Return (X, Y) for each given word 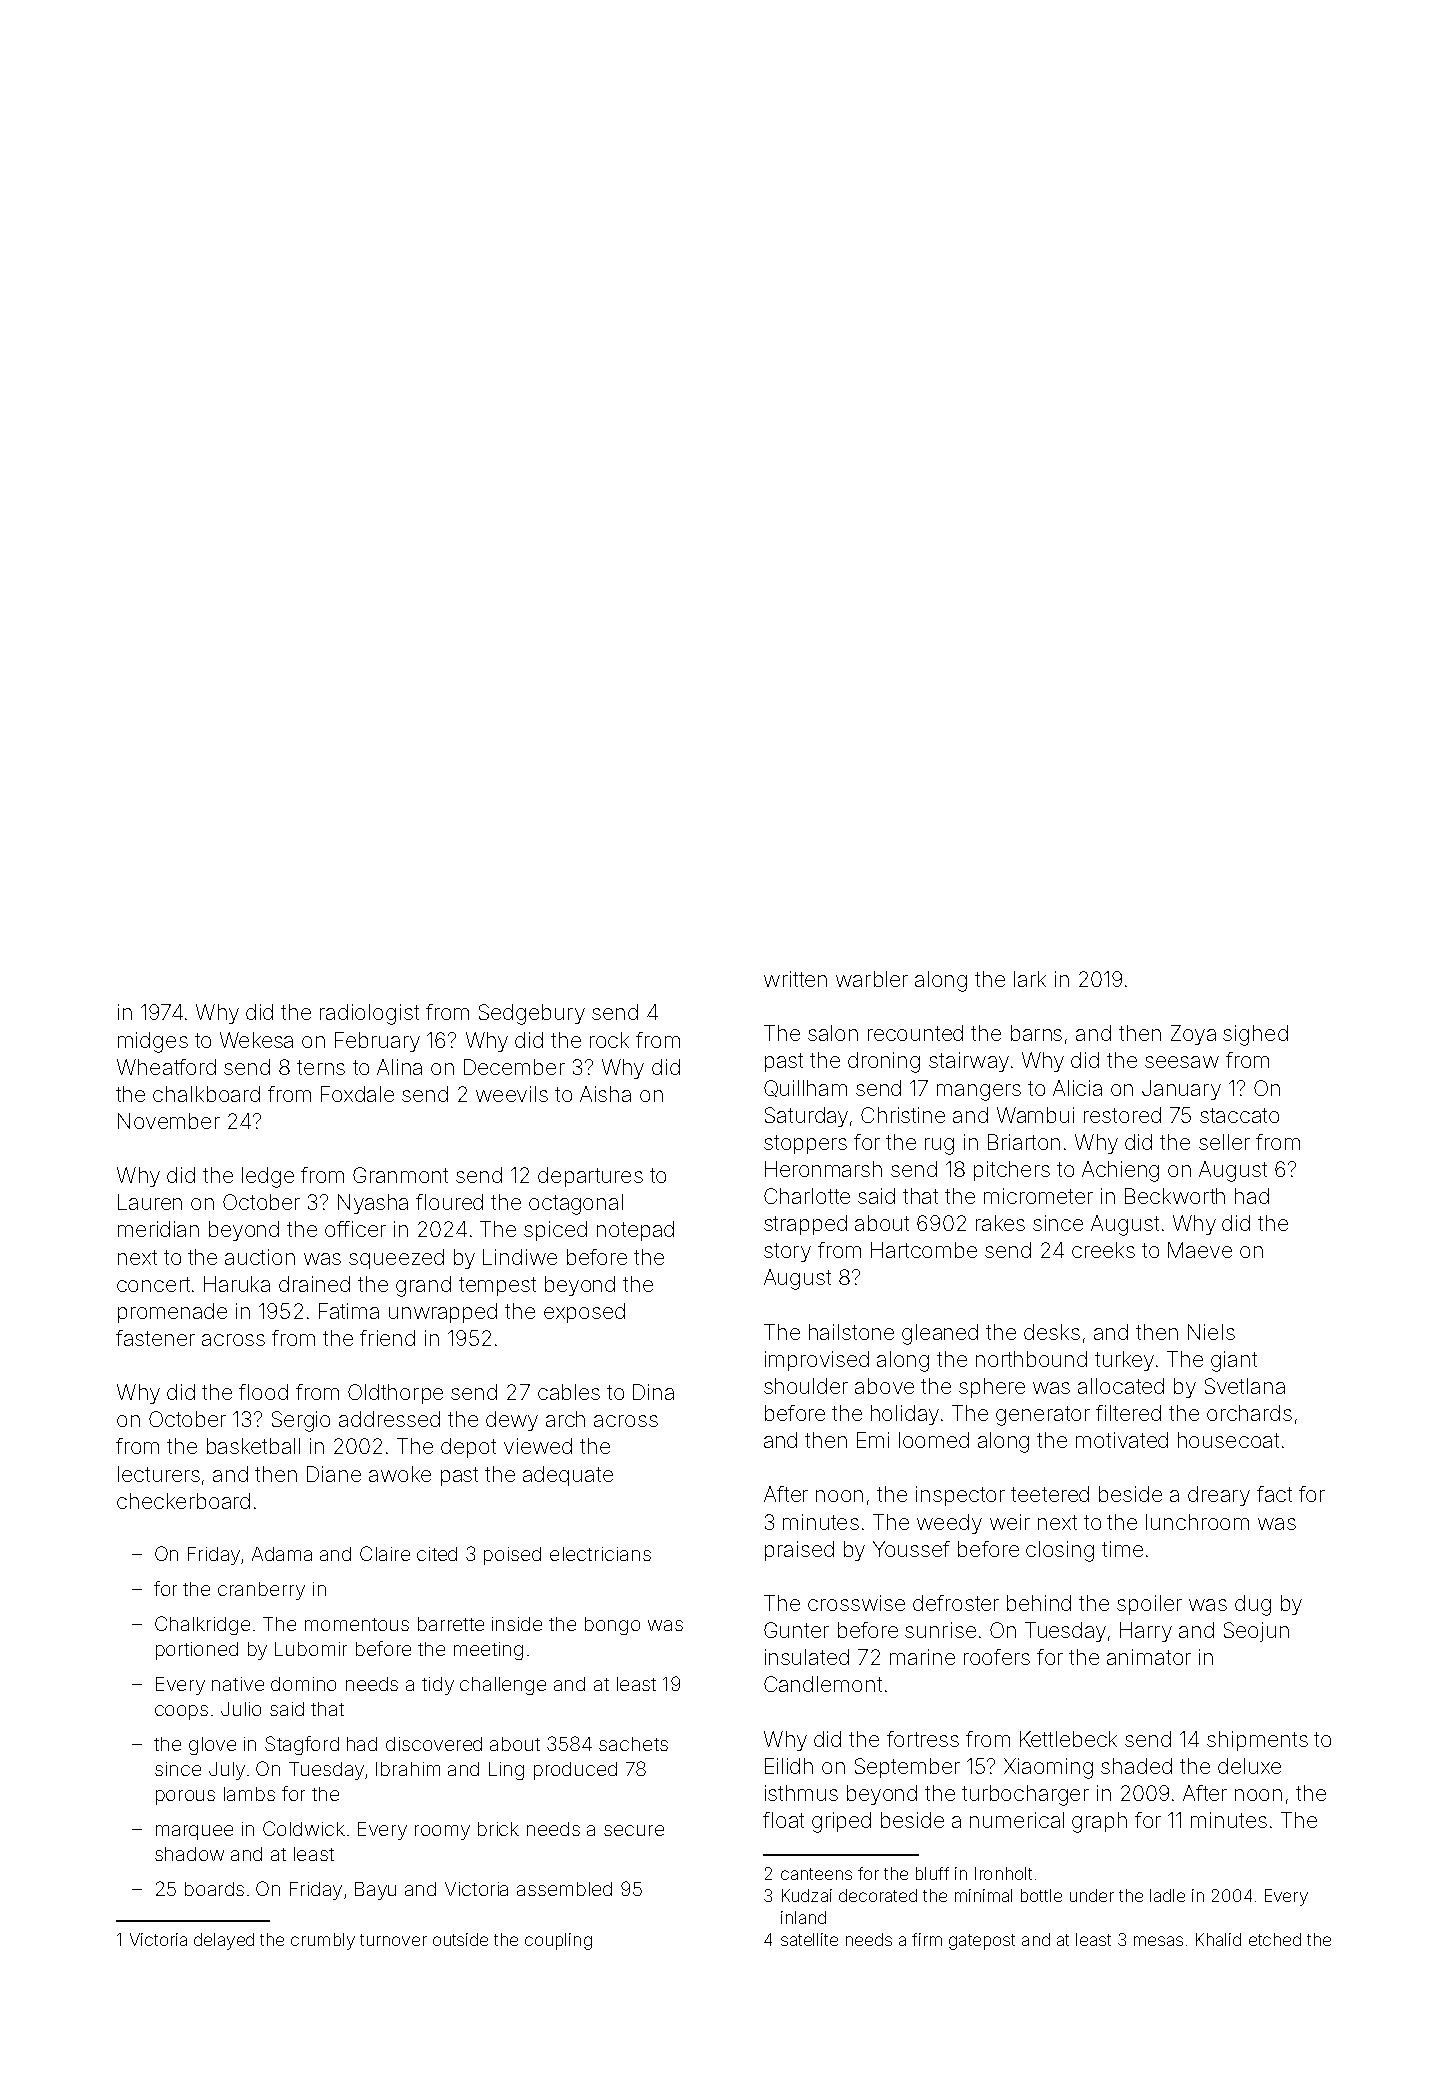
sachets (633, 1744)
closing (1060, 1551)
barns (1036, 1033)
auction (260, 1257)
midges (153, 1042)
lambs (249, 1794)
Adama (282, 1554)
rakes (1000, 1223)
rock (609, 1040)
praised (799, 1551)
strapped (805, 1225)
